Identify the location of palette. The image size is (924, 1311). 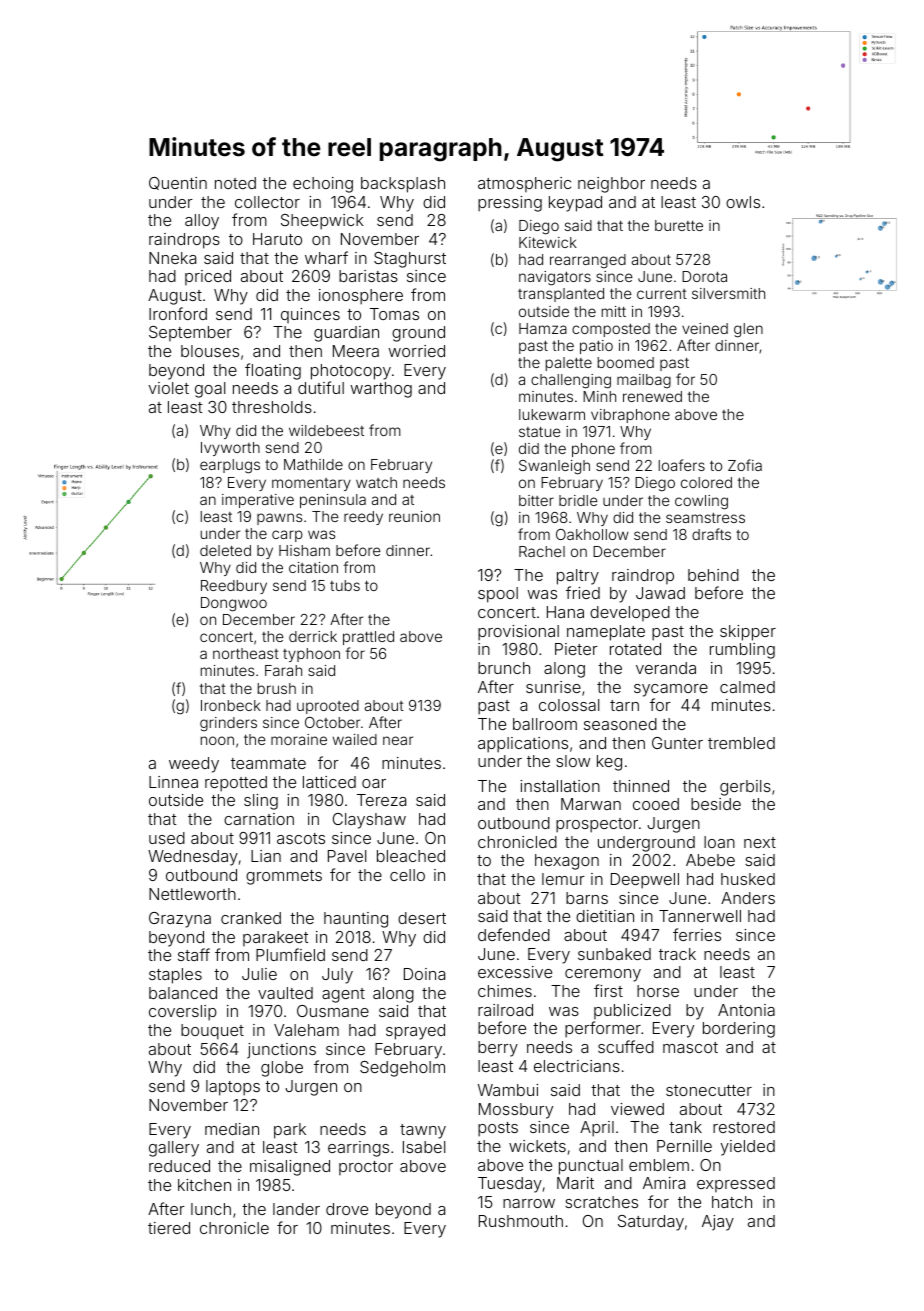
(569, 364).
